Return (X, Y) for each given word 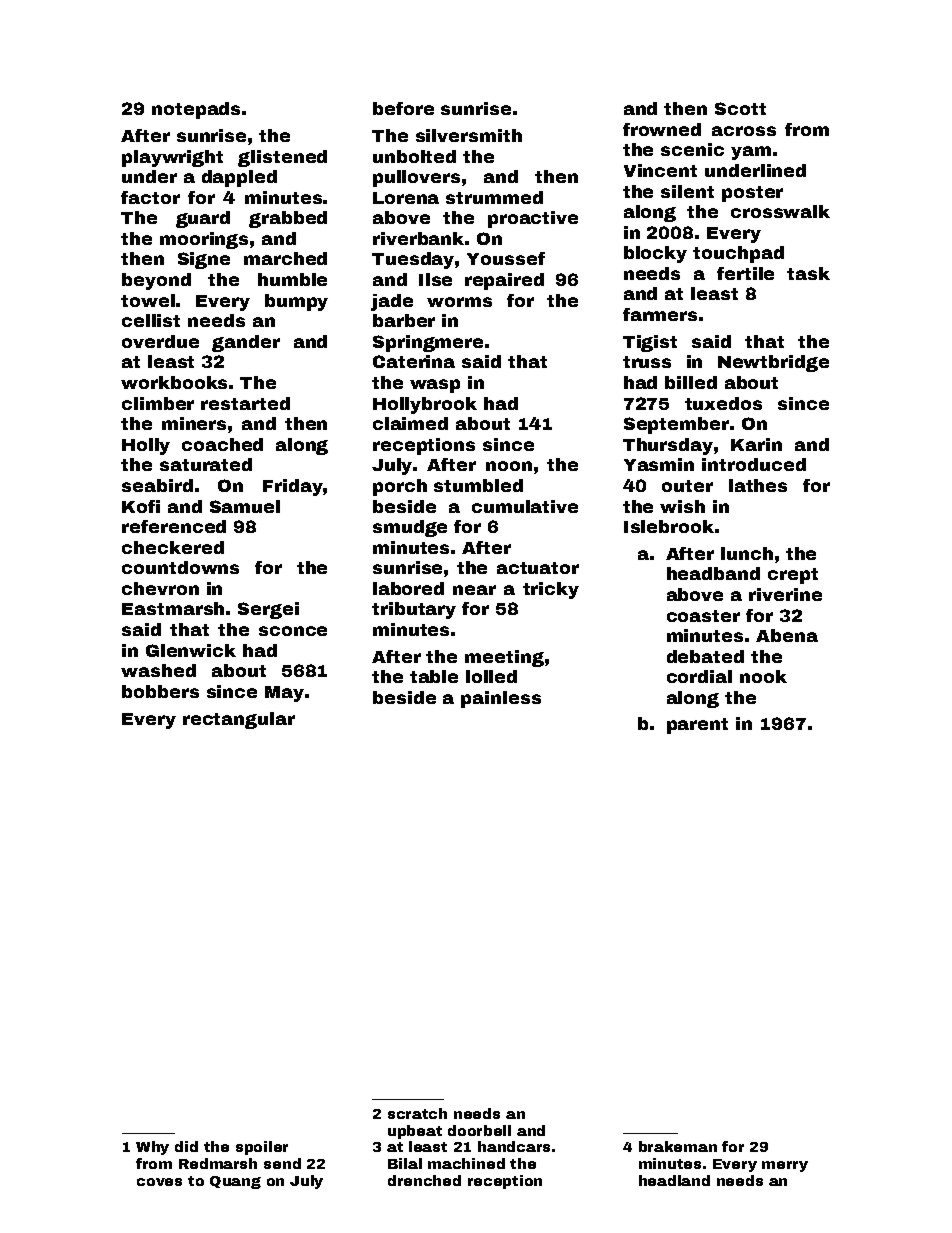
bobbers (160, 691)
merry (785, 1166)
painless (501, 699)
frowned (662, 129)
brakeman (678, 1146)
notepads (196, 110)
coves (159, 1182)
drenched (424, 1180)
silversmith (469, 135)
